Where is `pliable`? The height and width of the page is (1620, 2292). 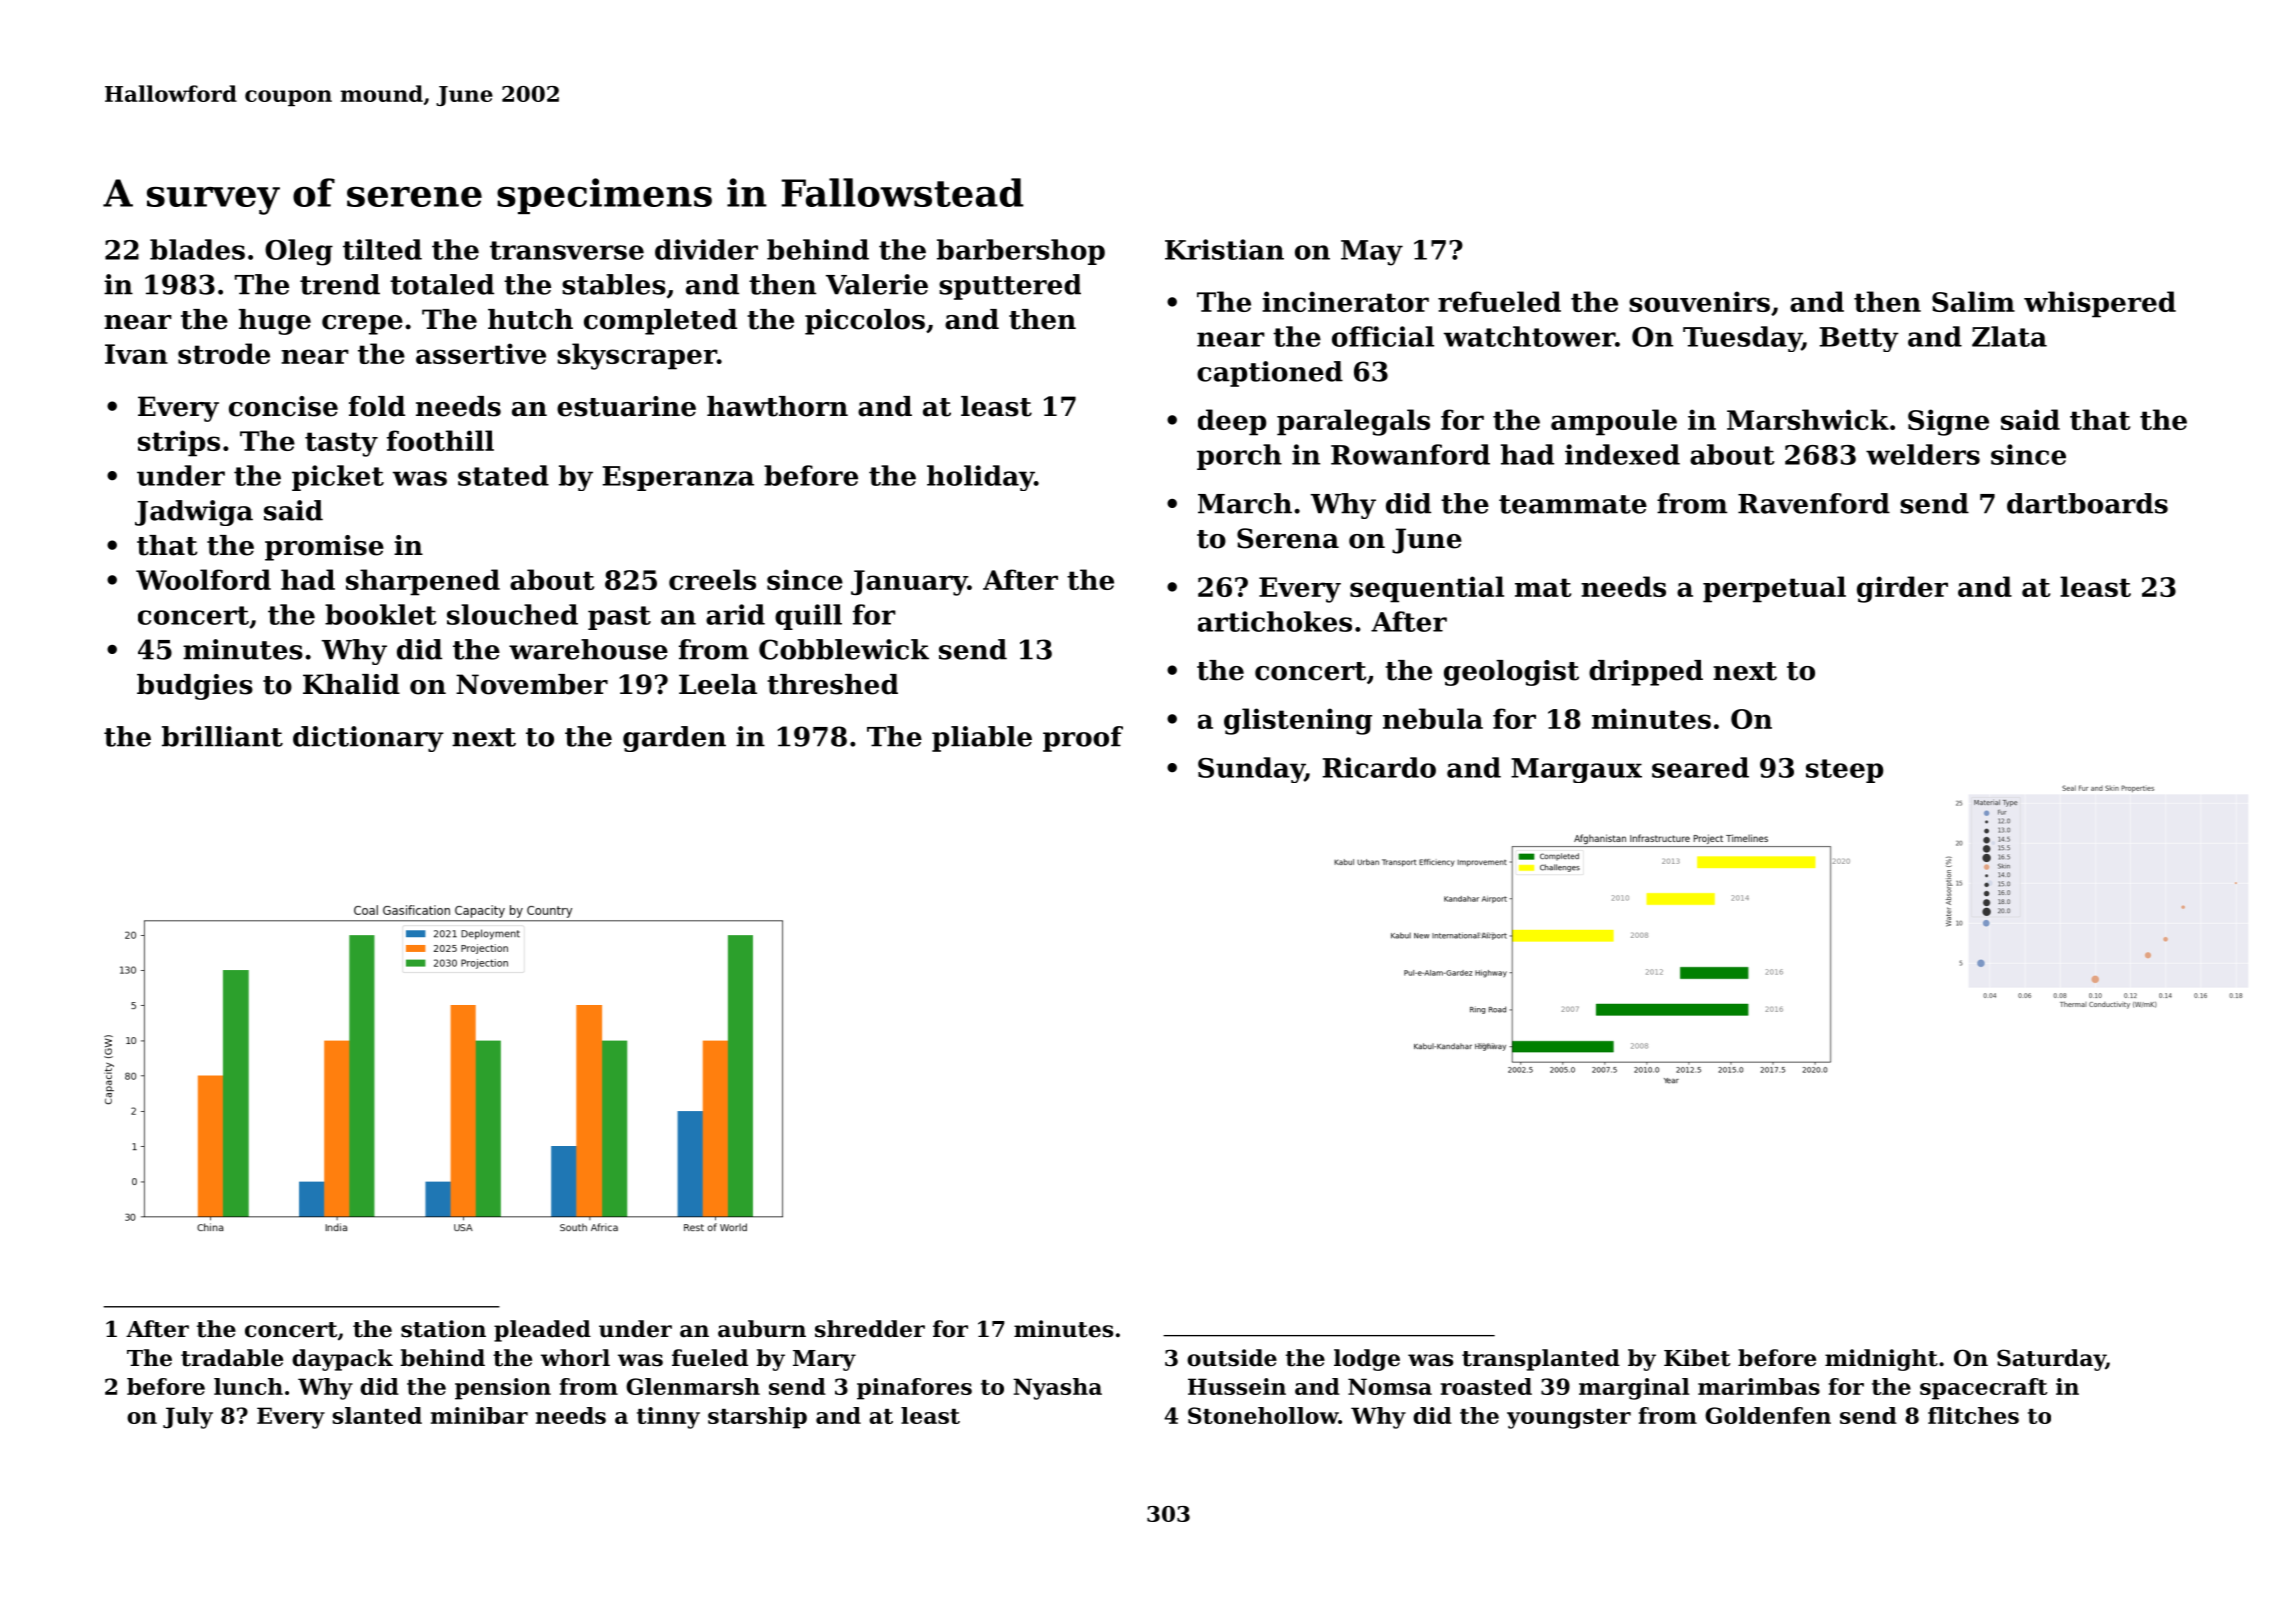 pliable is located at coordinates (982, 739).
